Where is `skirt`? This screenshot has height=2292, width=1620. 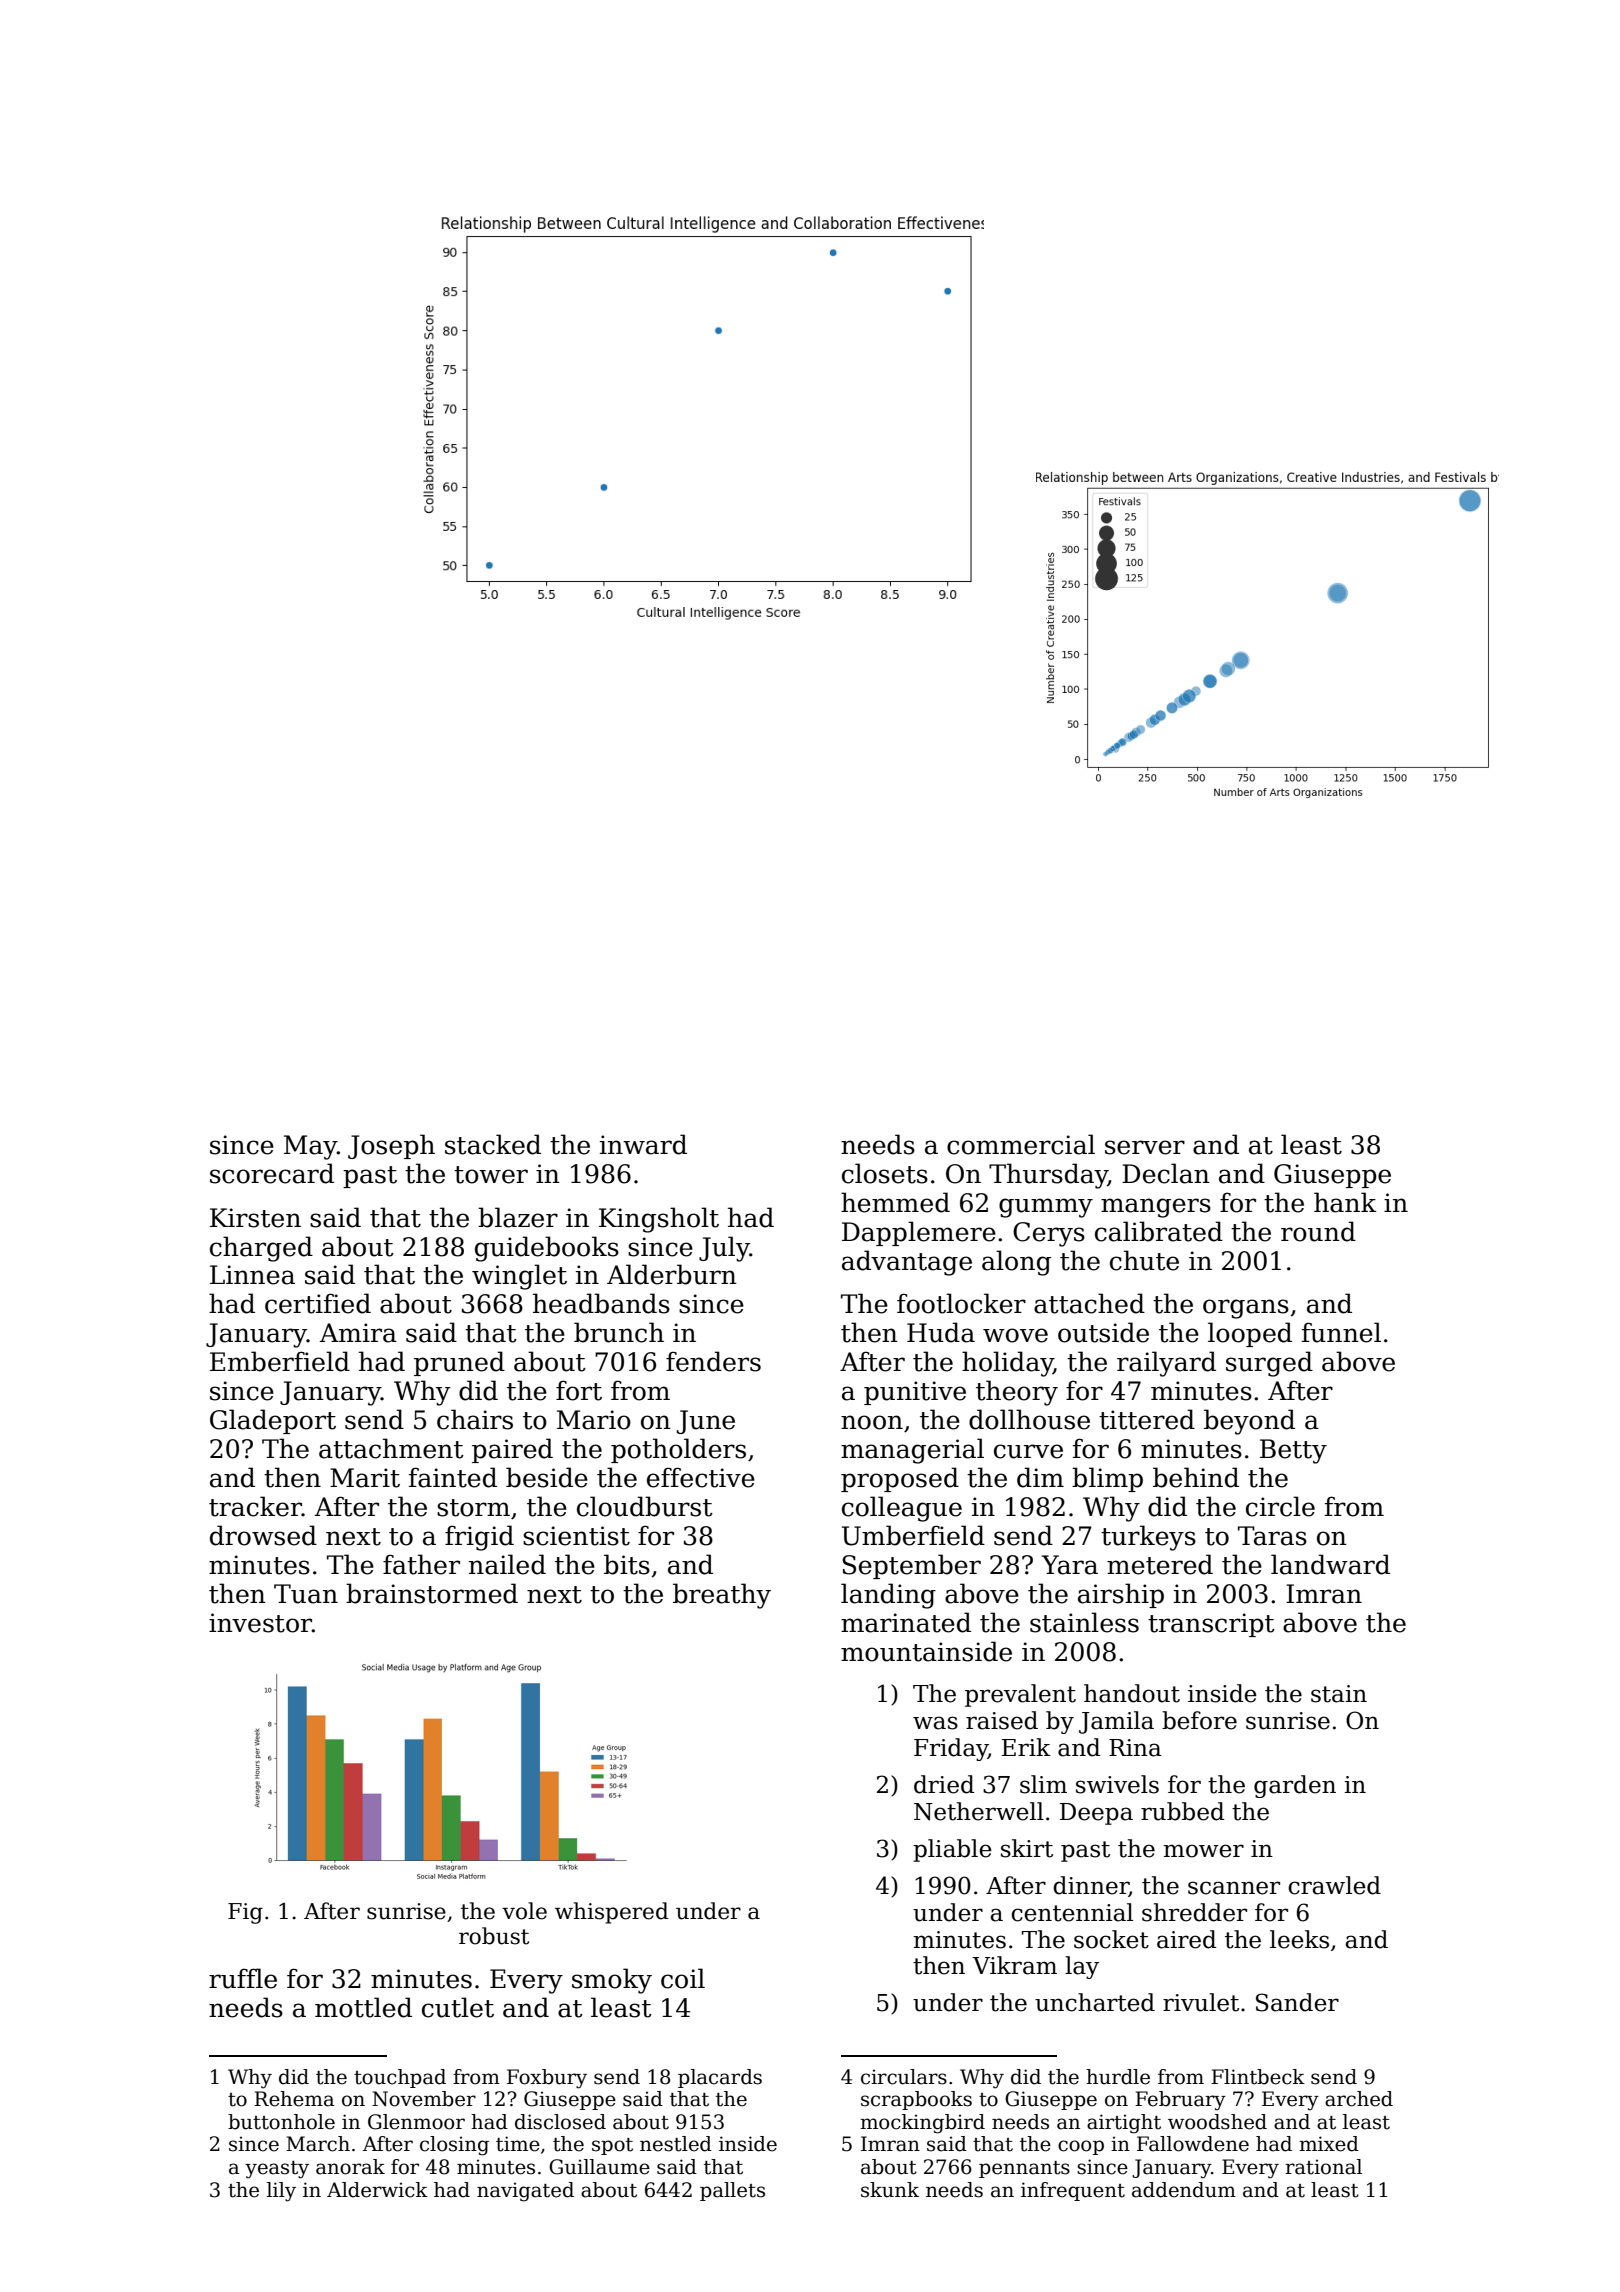 skirt is located at coordinates (1027, 1848).
